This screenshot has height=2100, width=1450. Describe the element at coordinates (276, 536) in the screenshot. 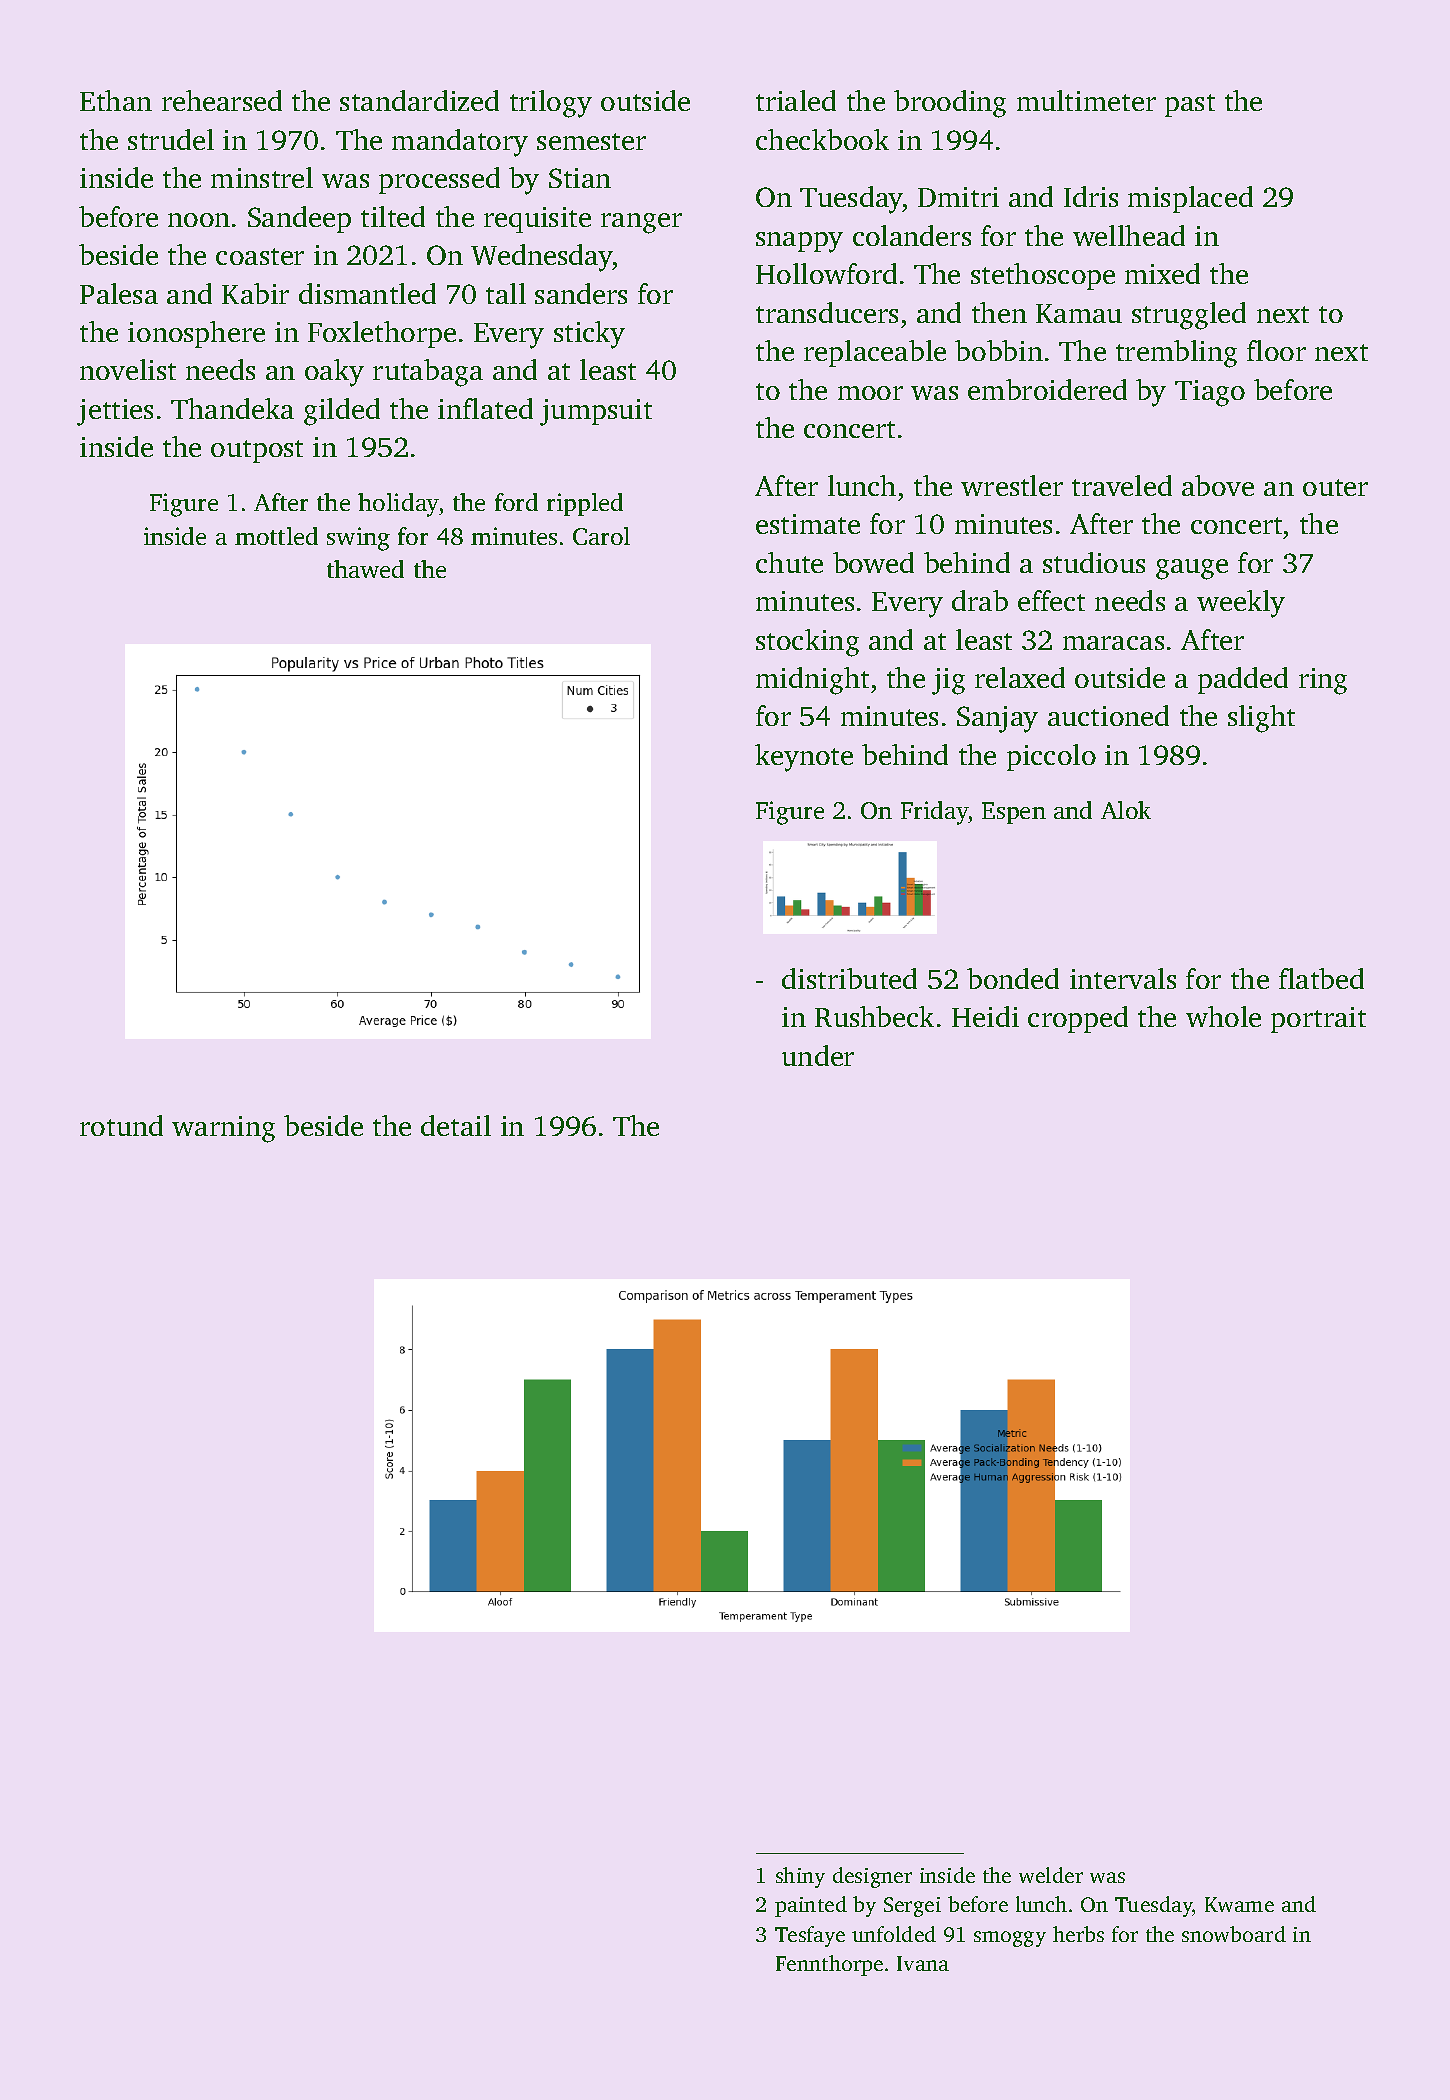

I see `mottled` at that location.
